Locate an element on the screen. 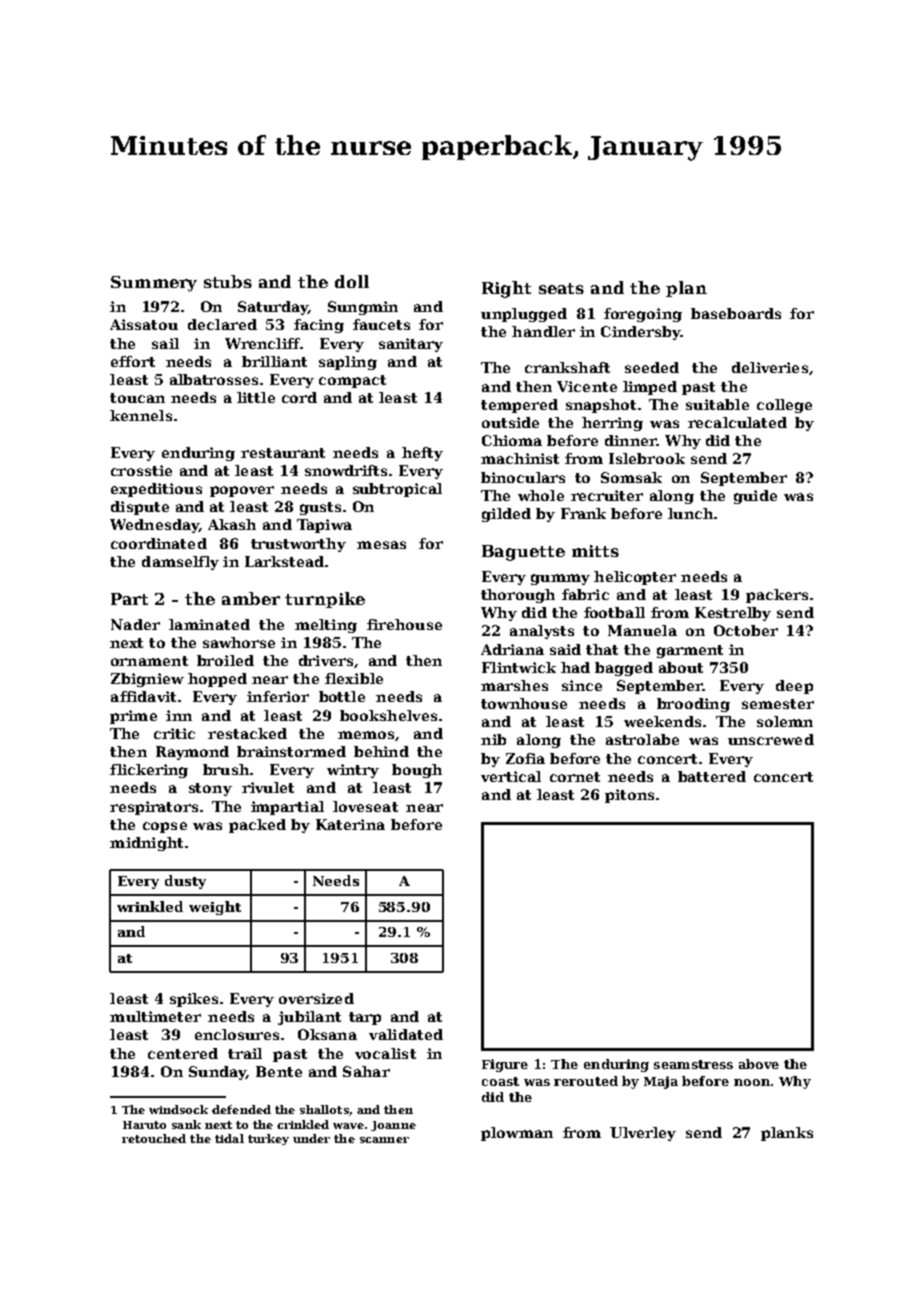  unscrewed is located at coordinates (771, 739).
